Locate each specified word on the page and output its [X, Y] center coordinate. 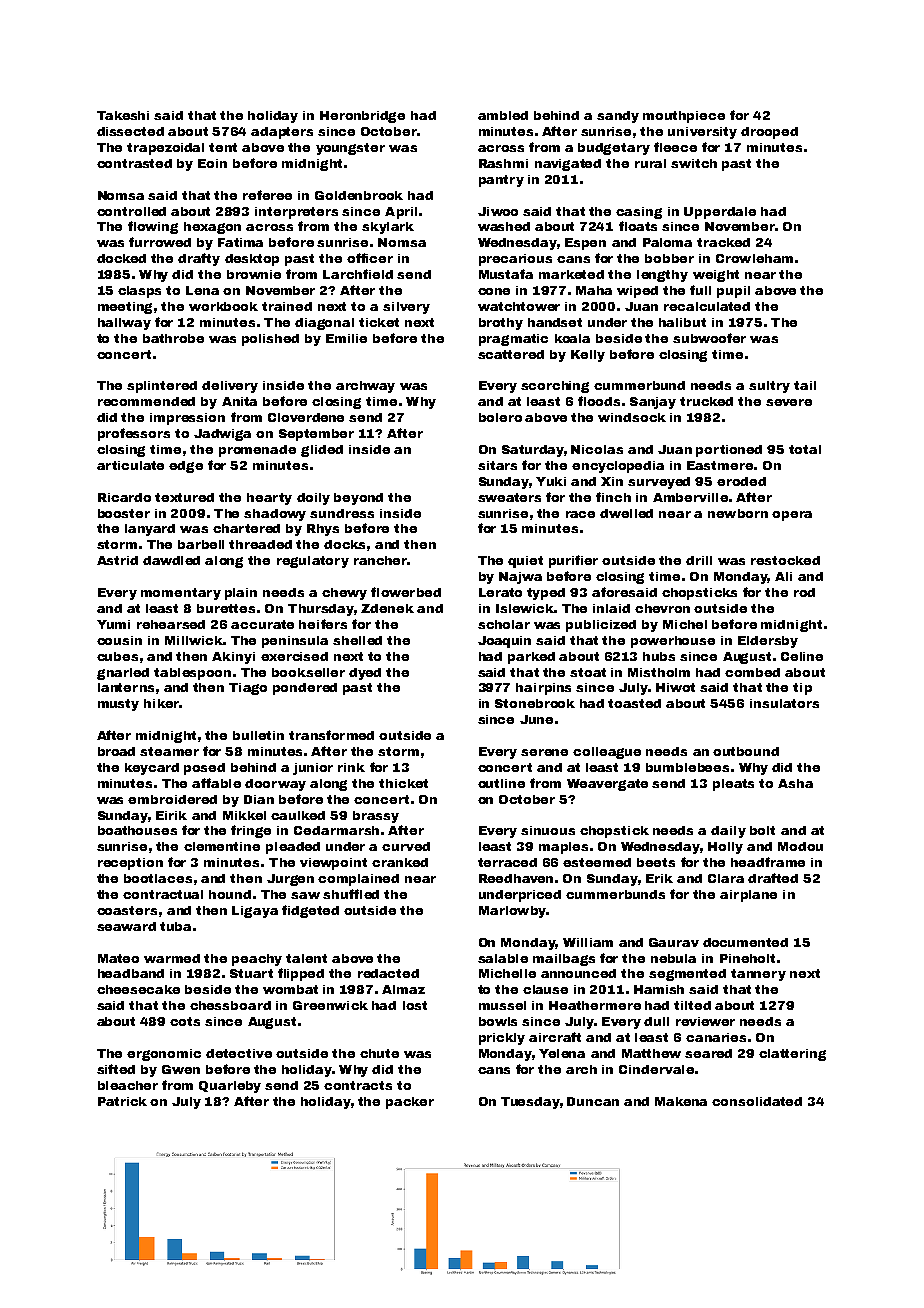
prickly [502, 1039]
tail [805, 385]
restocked [785, 560]
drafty [199, 259]
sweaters [509, 497]
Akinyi [233, 658]
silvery [406, 308]
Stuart [251, 973]
